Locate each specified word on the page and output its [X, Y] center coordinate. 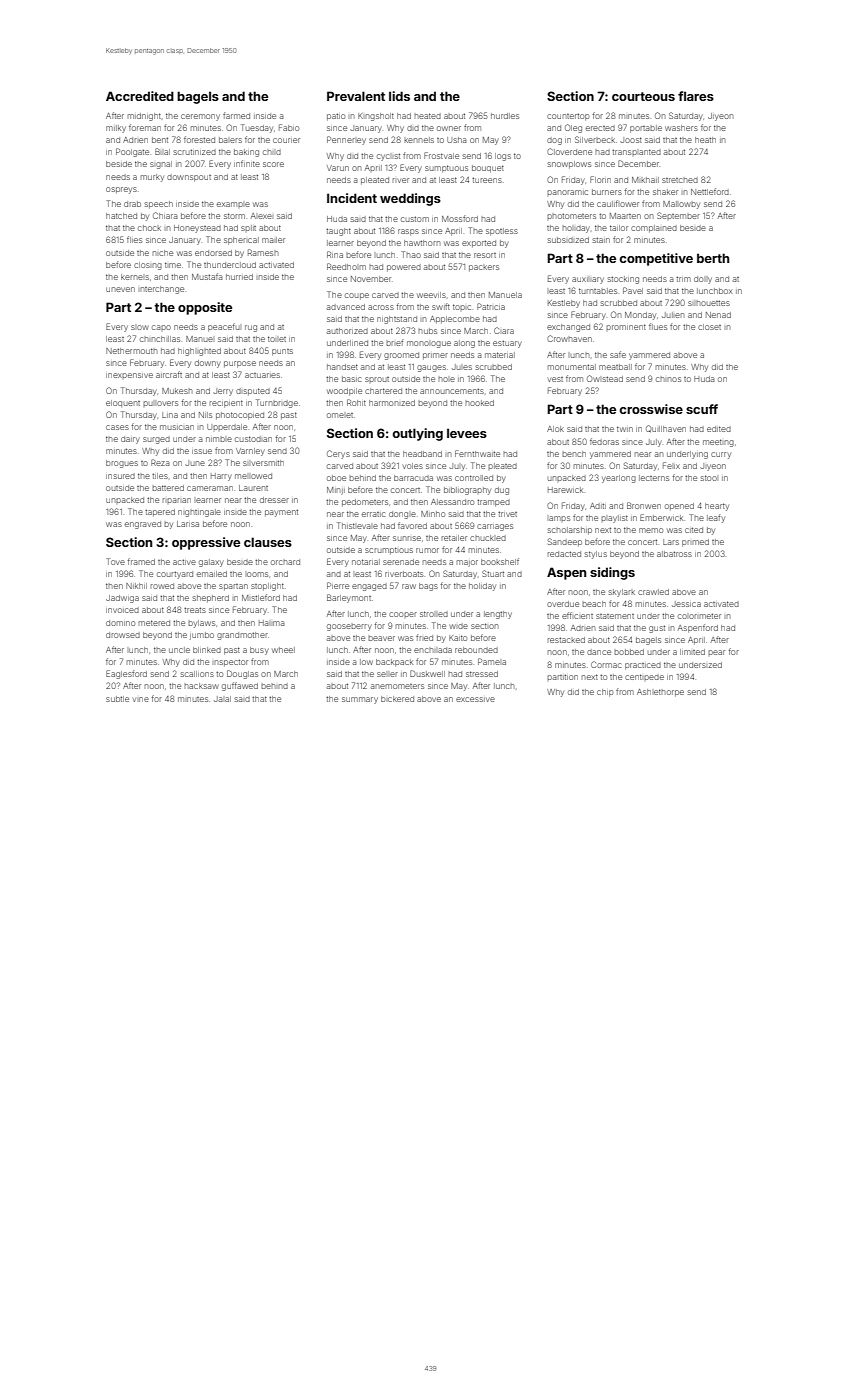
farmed [236, 115]
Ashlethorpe [660, 693]
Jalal [222, 699]
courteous [643, 96]
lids [399, 96]
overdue [563, 604]
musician [177, 427]
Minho [433, 514]
